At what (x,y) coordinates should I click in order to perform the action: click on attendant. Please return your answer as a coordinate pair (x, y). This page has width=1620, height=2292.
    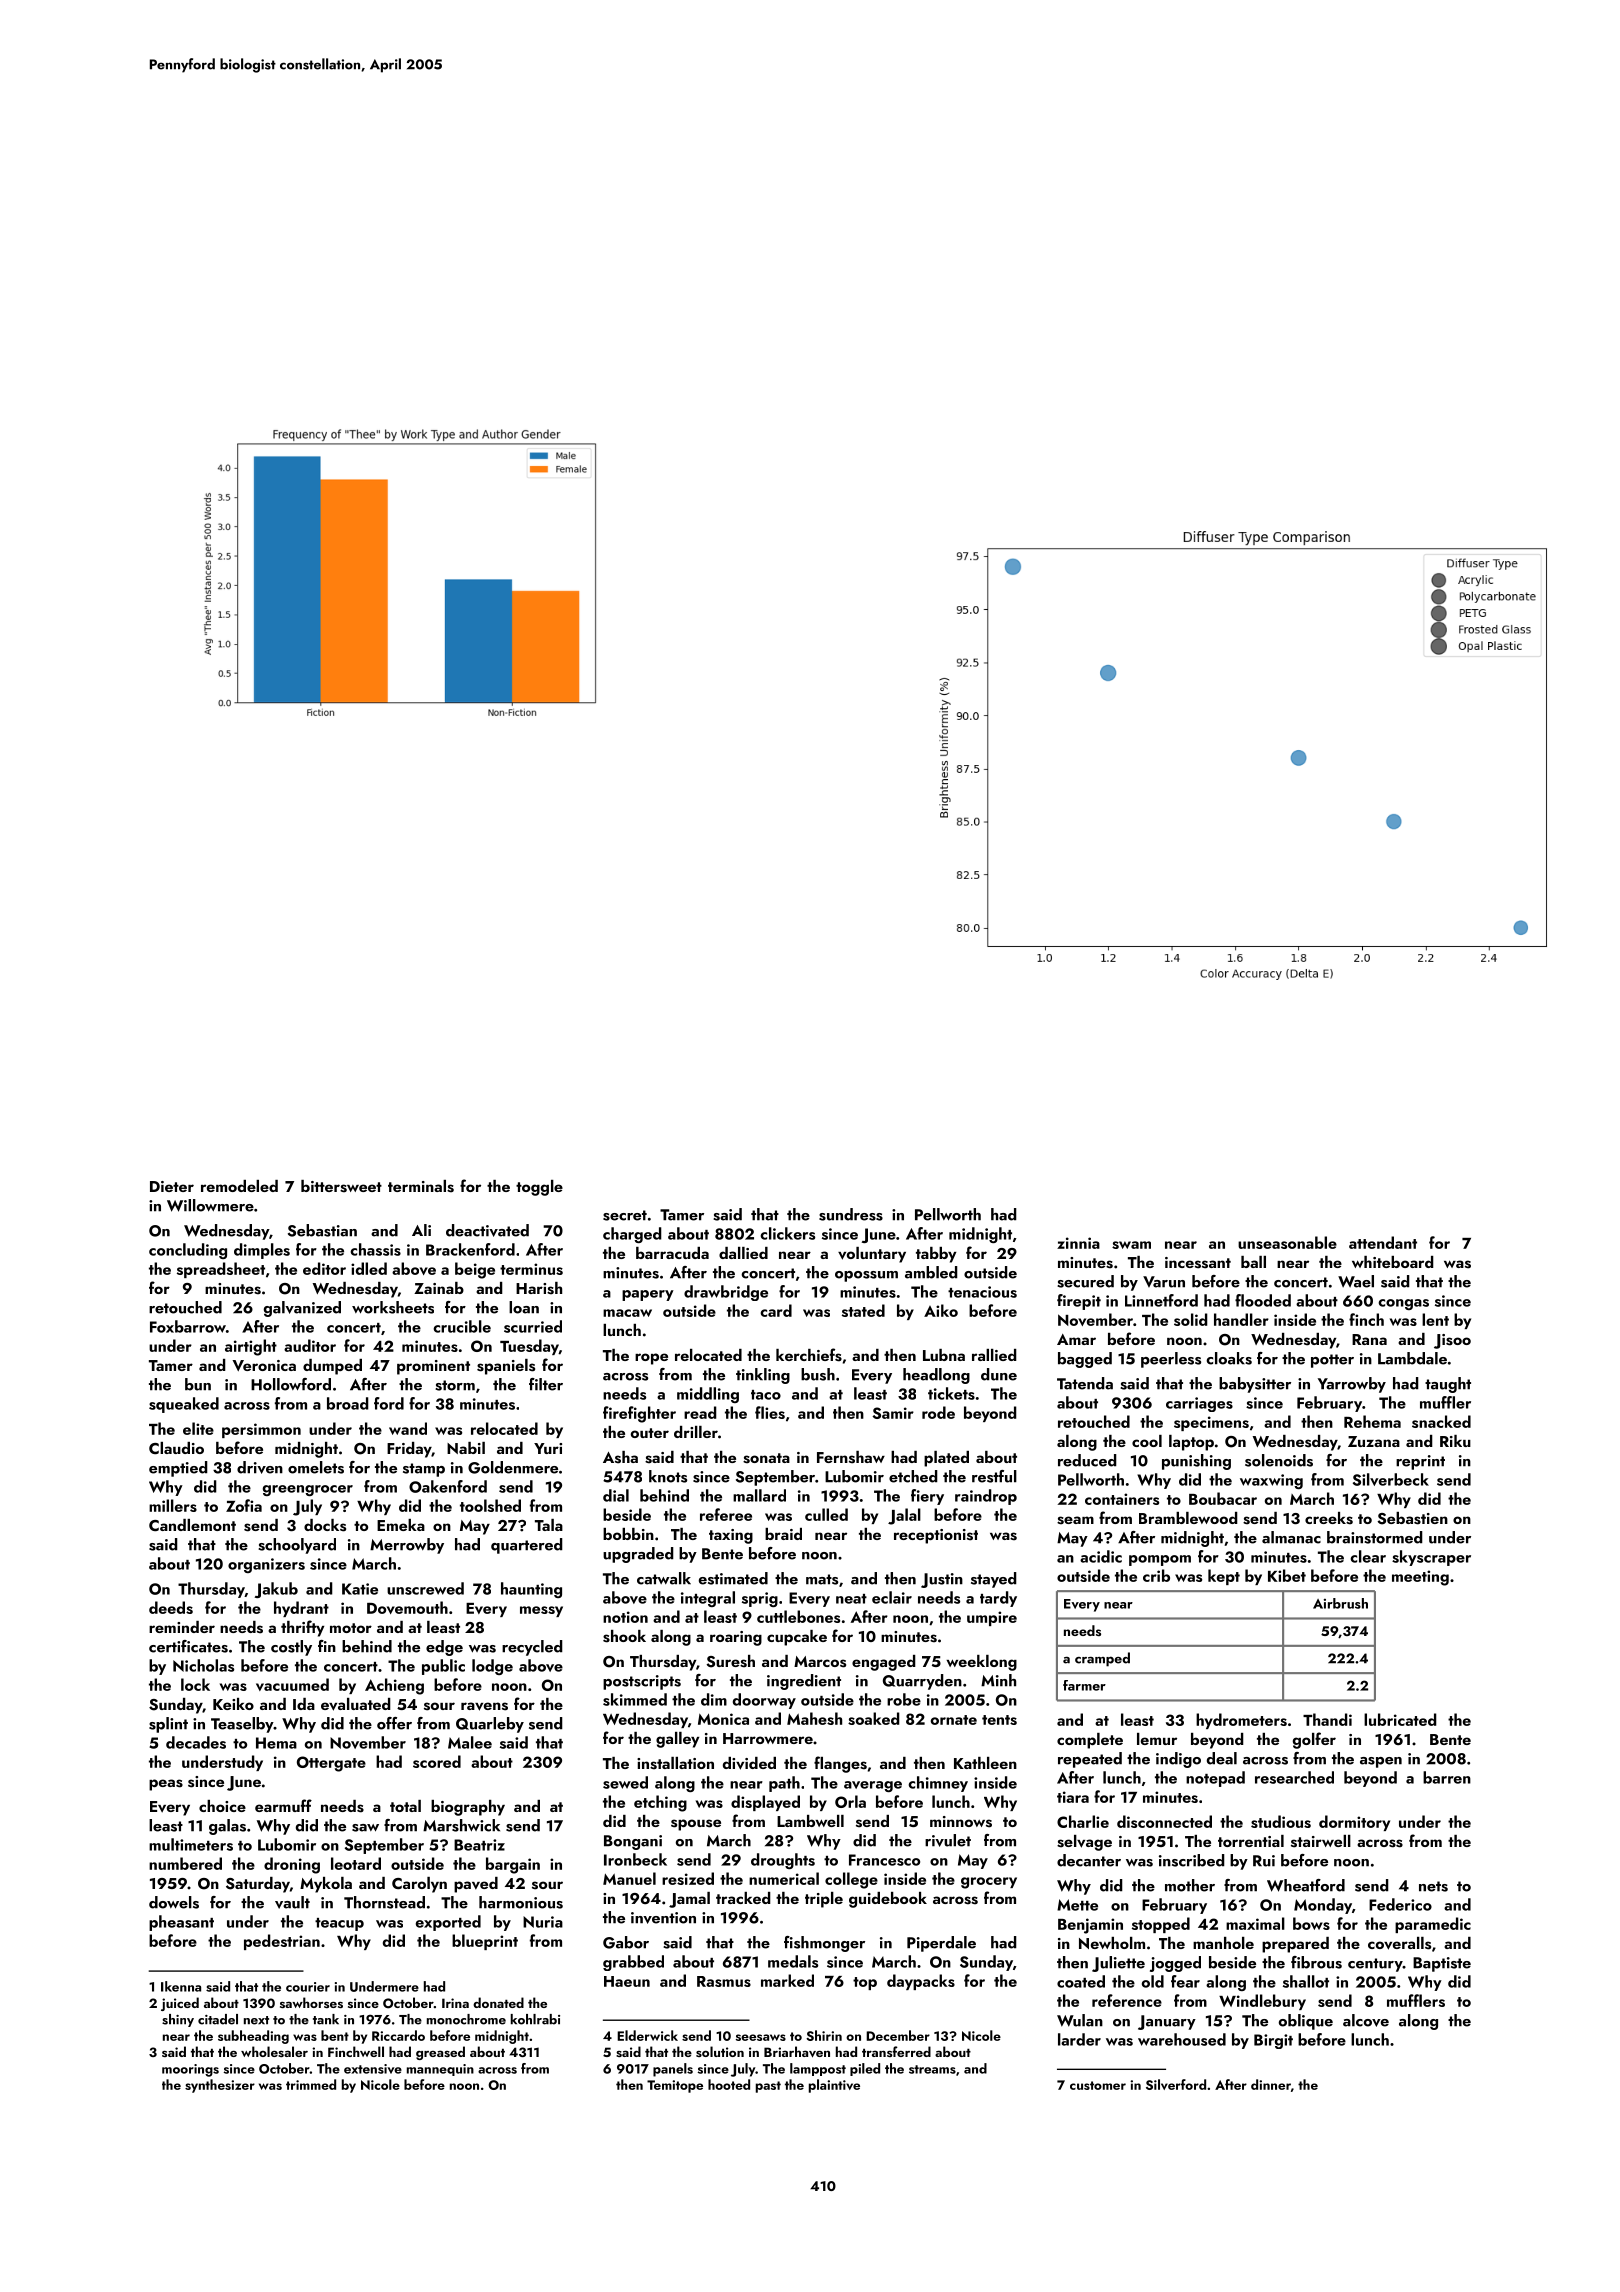
    Looking at the image, I should click on (1383, 1242).
